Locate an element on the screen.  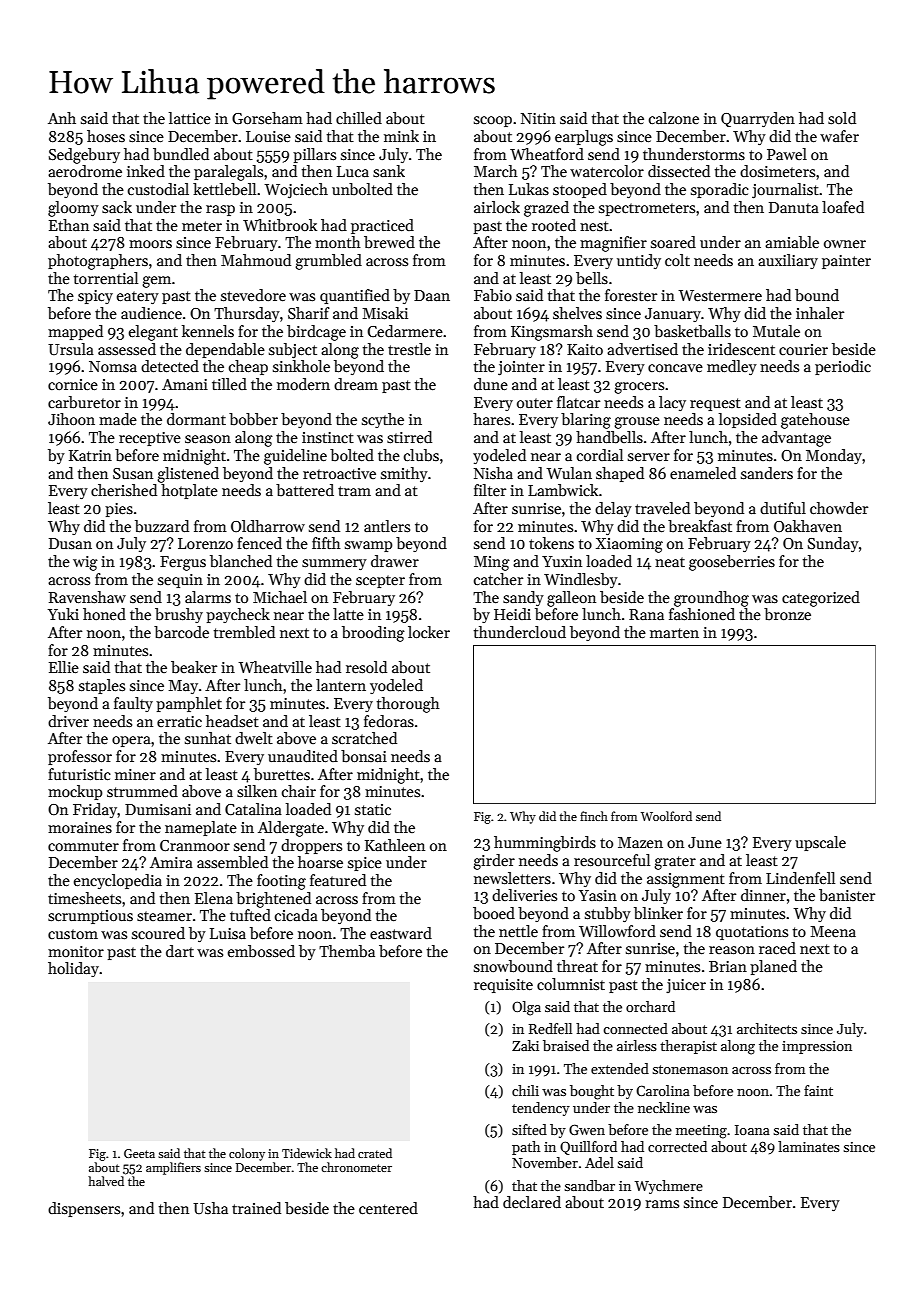
Anh is located at coordinates (62, 118).
